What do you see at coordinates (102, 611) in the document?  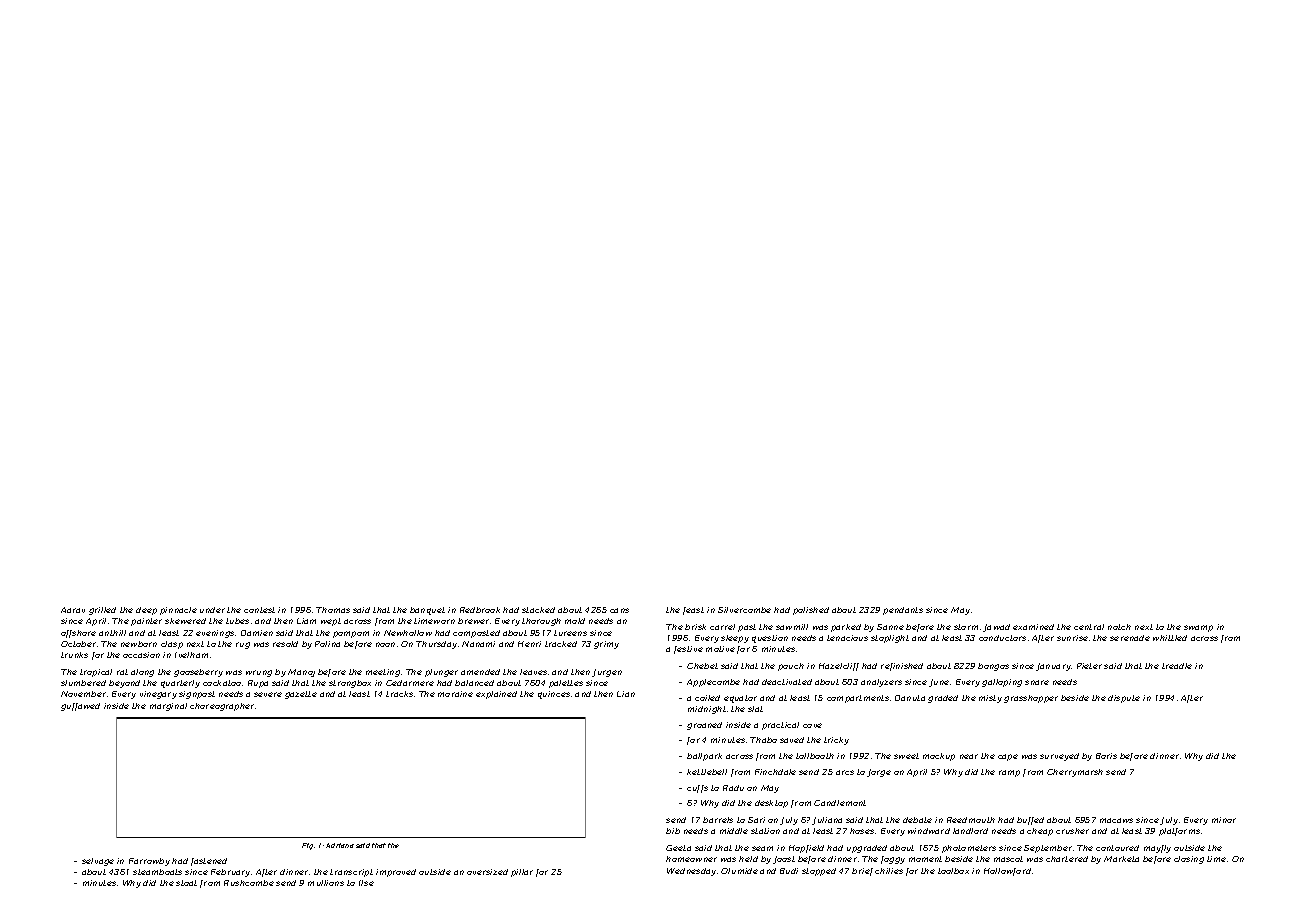 I see `grilled` at bounding box center [102, 611].
